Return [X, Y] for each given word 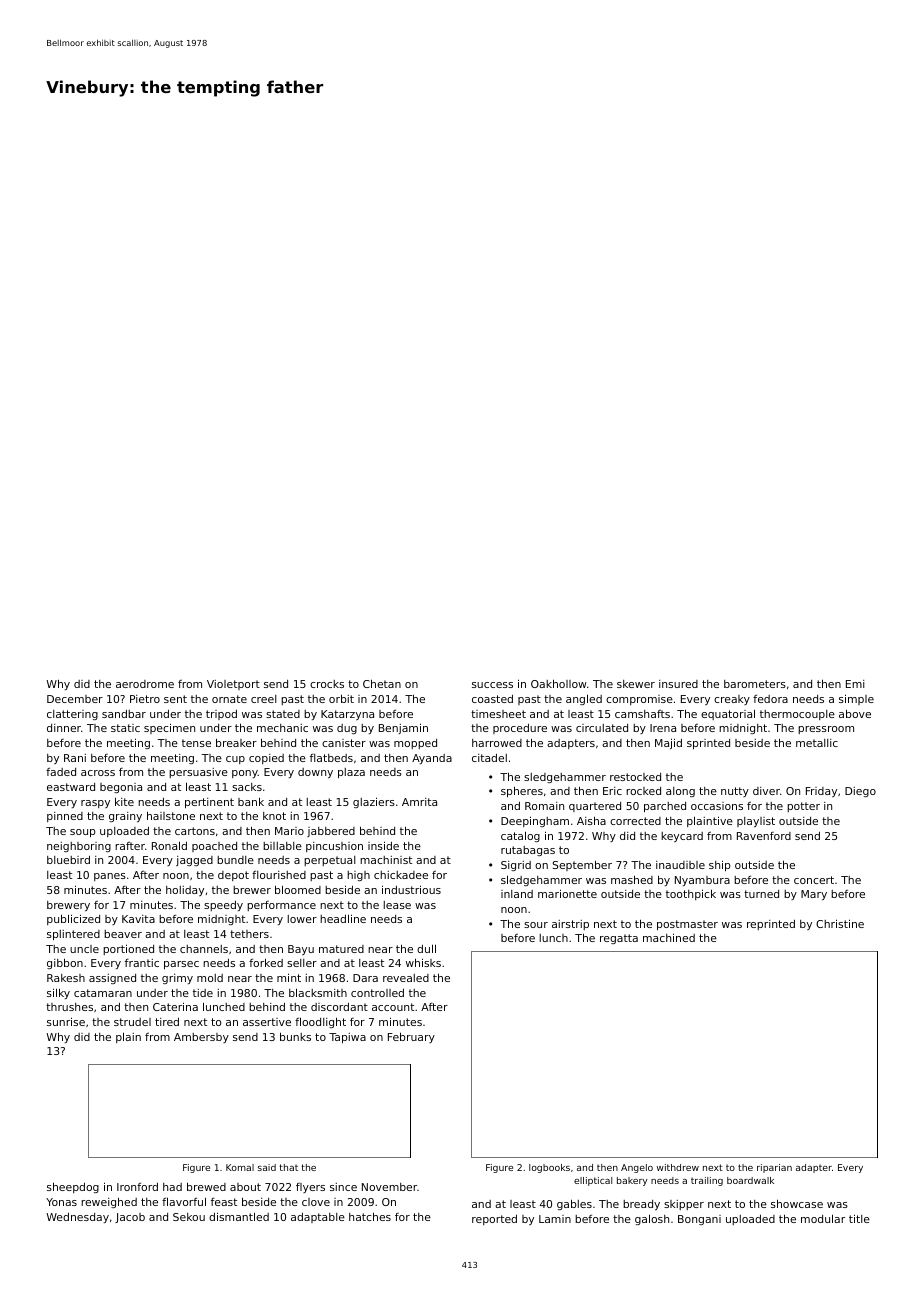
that [288, 1167]
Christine [840, 923]
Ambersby [201, 1038]
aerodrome [145, 684]
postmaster [687, 925]
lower [302, 919]
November [389, 1187]
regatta [619, 939]
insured [678, 684]
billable [282, 846]
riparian [774, 1168]
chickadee [401, 875]
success [492, 685]
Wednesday [77, 1218]
